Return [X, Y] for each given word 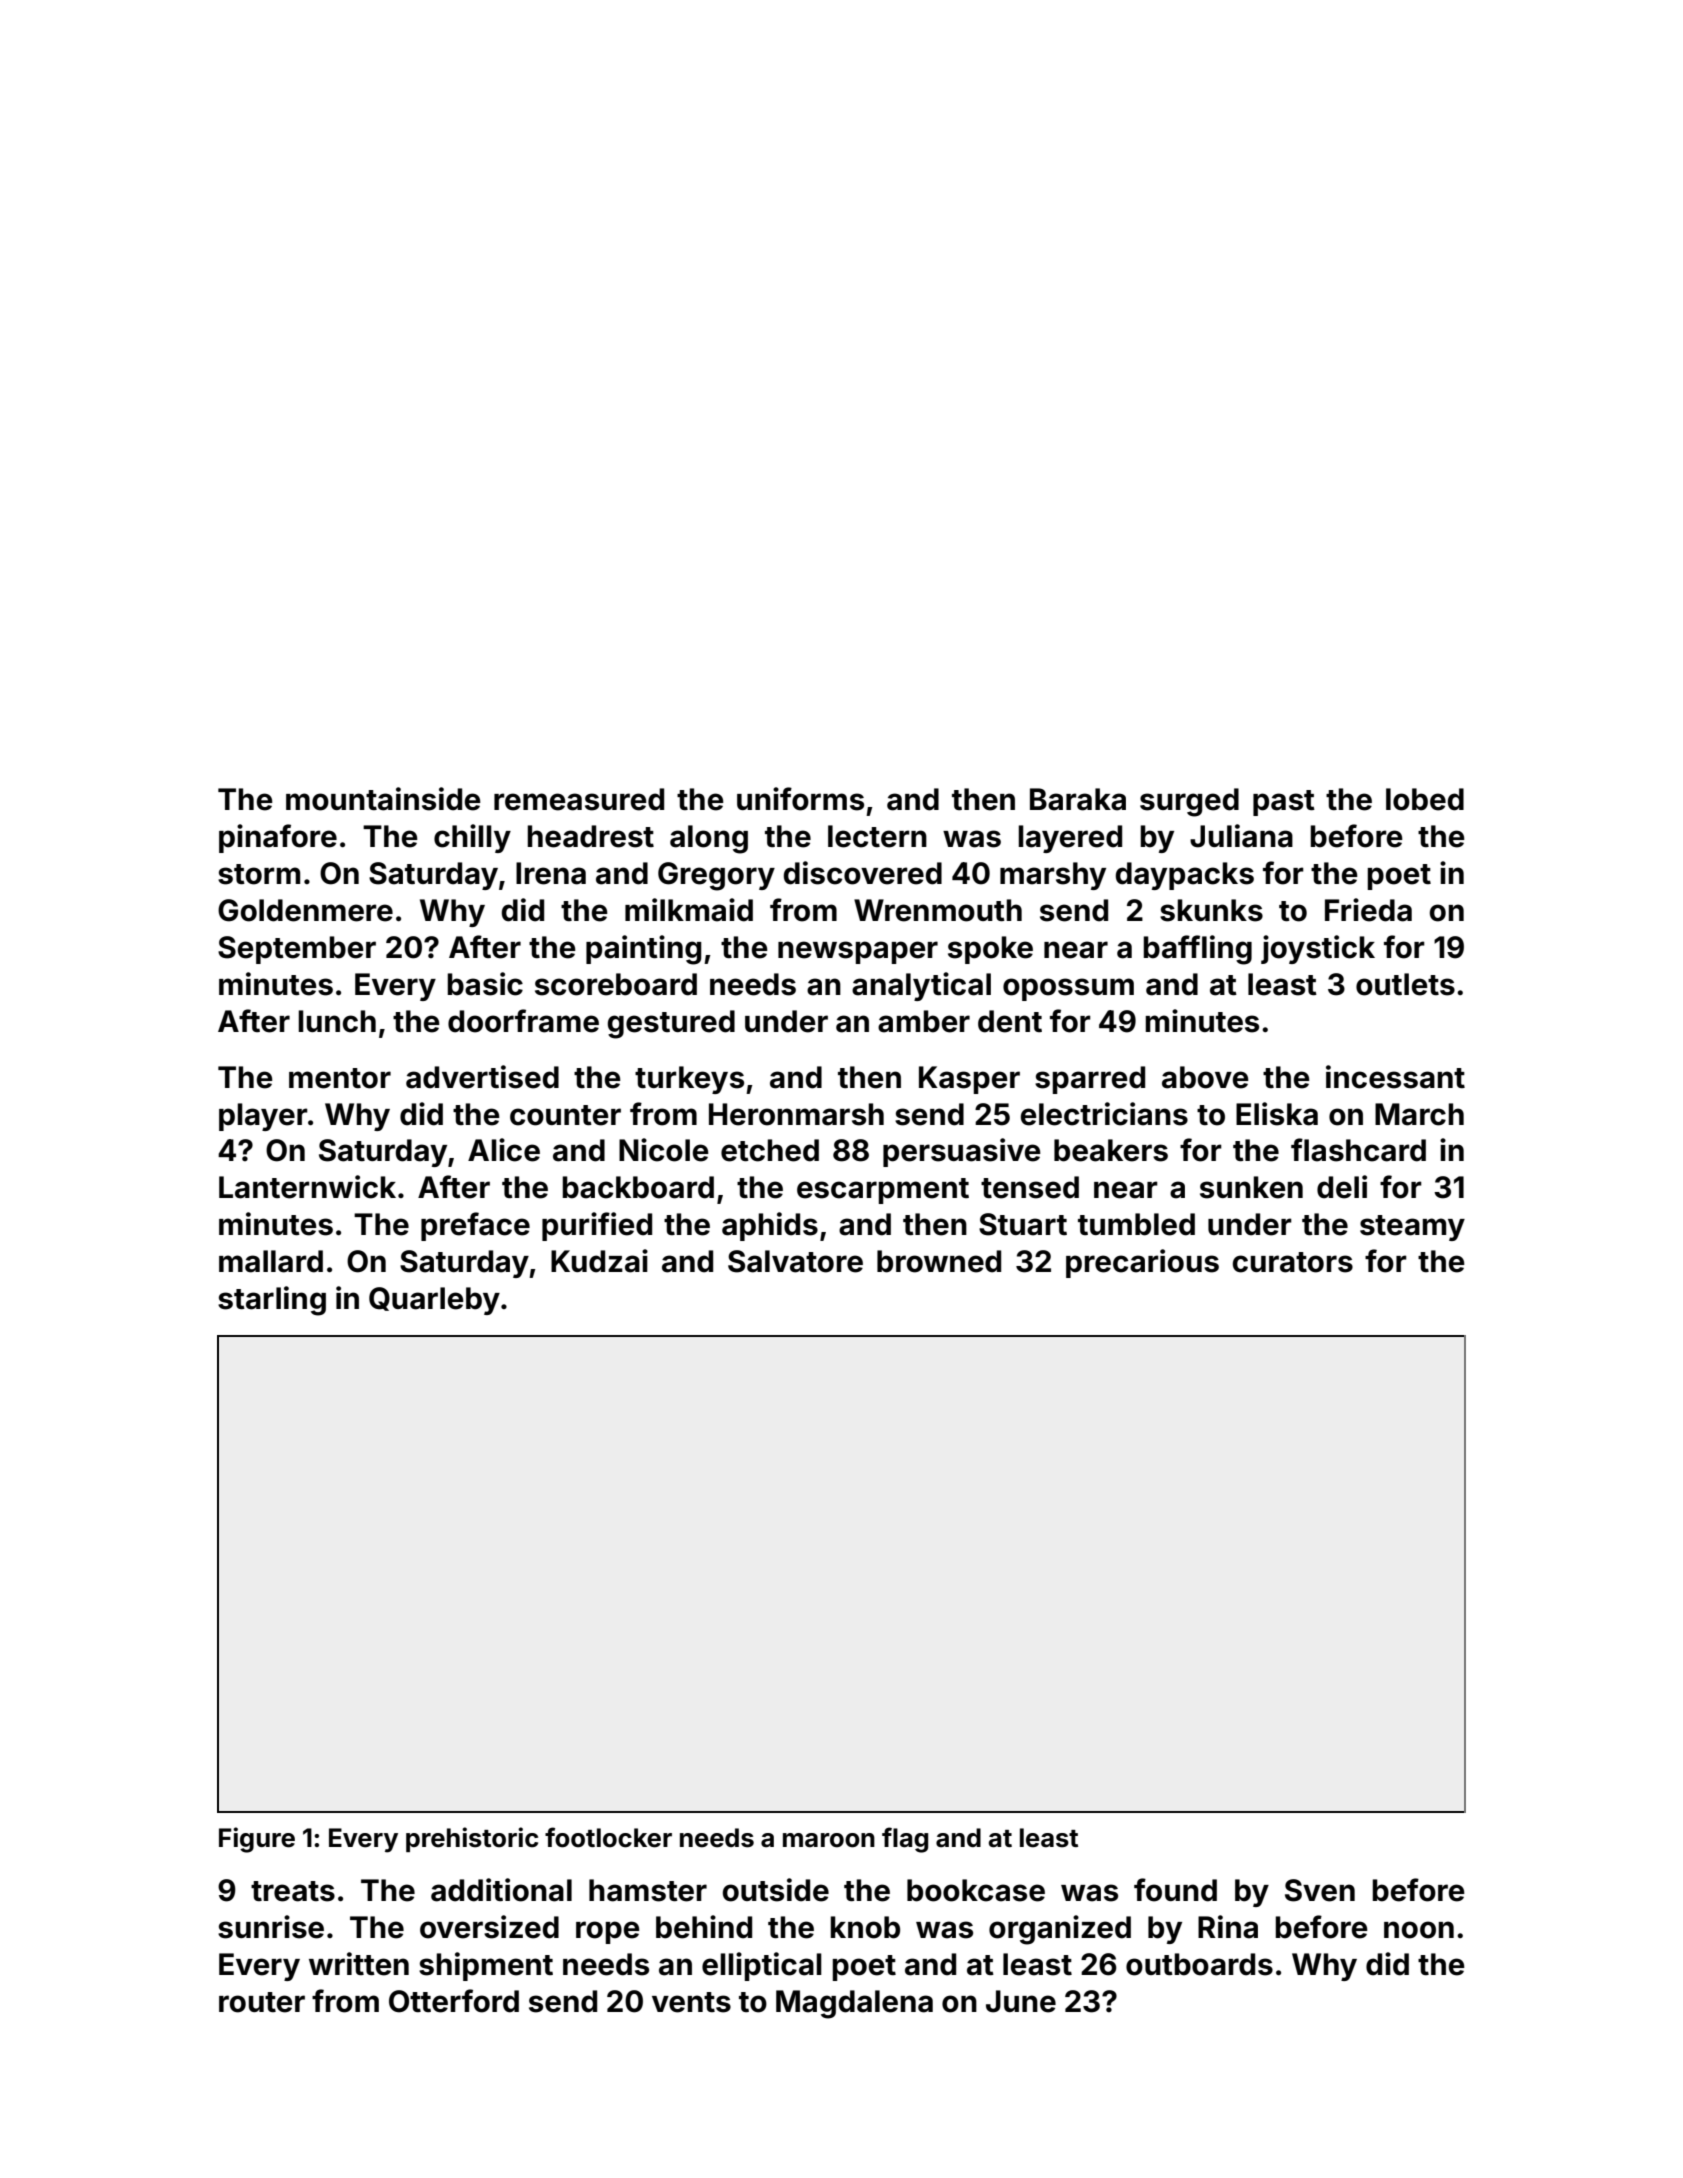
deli [1342, 1187]
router [262, 2002]
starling [272, 1301]
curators [1293, 1262]
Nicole [664, 1150]
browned [939, 1261]
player [263, 1117]
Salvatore [795, 1261]
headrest [590, 836]
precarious [1142, 1263]
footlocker [608, 1837]
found [1175, 1890]
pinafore [278, 838]
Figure [257, 1840]
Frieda [1368, 910]
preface [475, 1226]
